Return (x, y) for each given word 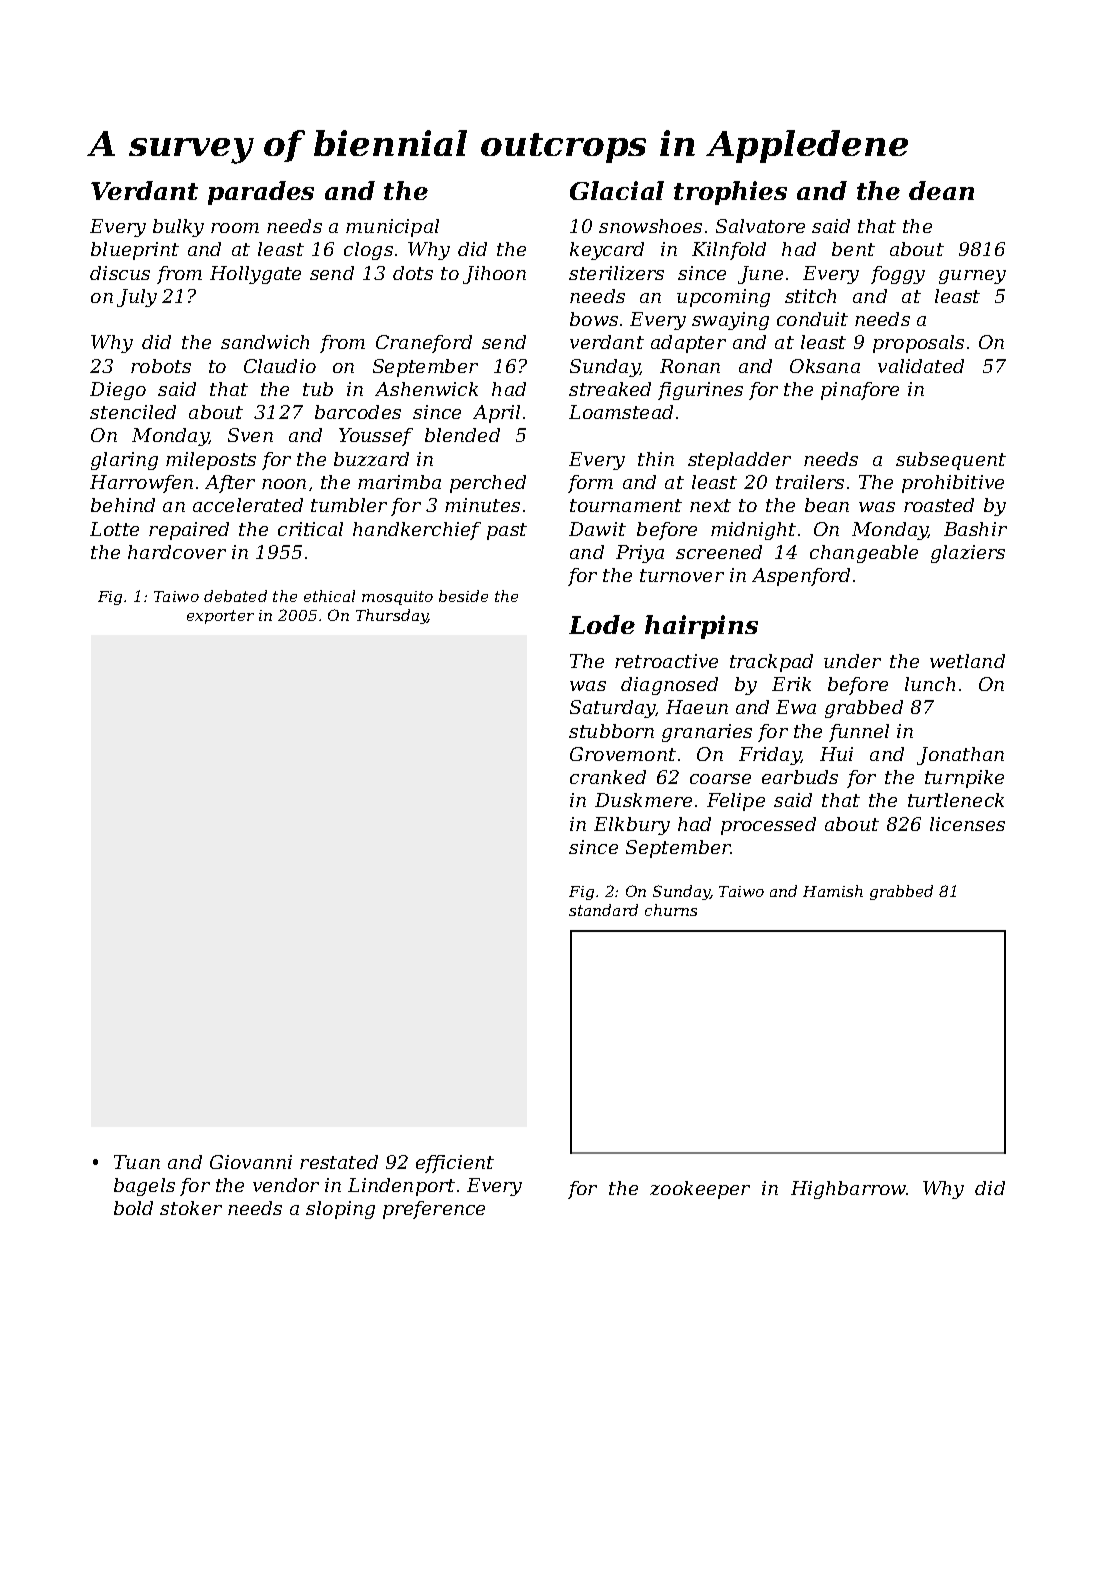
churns (671, 910)
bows (594, 319)
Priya (640, 554)
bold (133, 1208)
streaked (610, 389)
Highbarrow (848, 1190)
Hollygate (255, 275)
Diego (118, 391)
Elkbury (632, 826)
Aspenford (801, 577)
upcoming (723, 298)
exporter (220, 617)
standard (603, 910)
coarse (720, 779)
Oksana (825, 366)
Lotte (114, 529)
